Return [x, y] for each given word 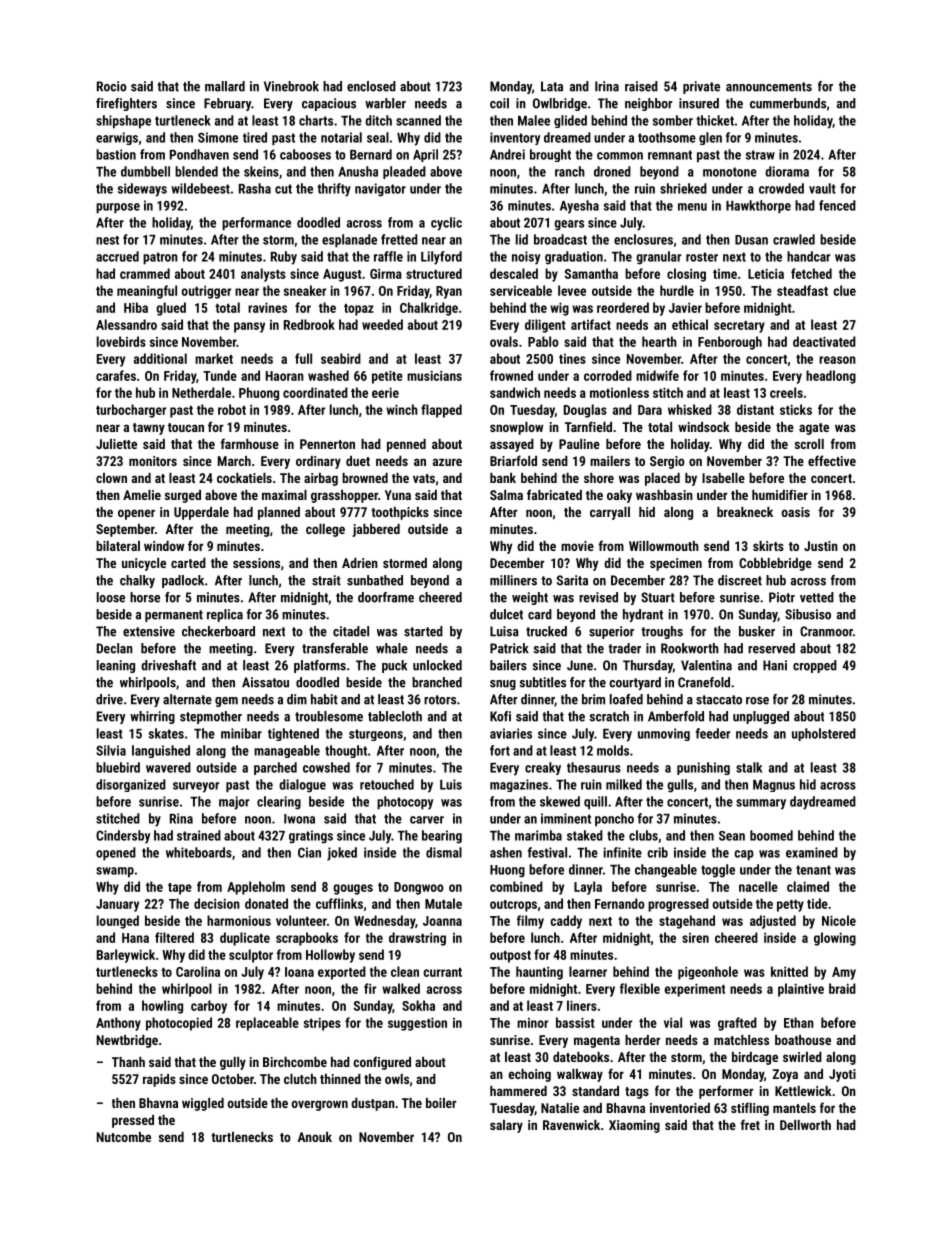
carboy [209, 1007]
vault [822, 188]
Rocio [112, 86]
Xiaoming [634, 1126]
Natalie [560, 1108]
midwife [657, 375]
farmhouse [249, 443]
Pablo [543, 341]
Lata [552, 86]
